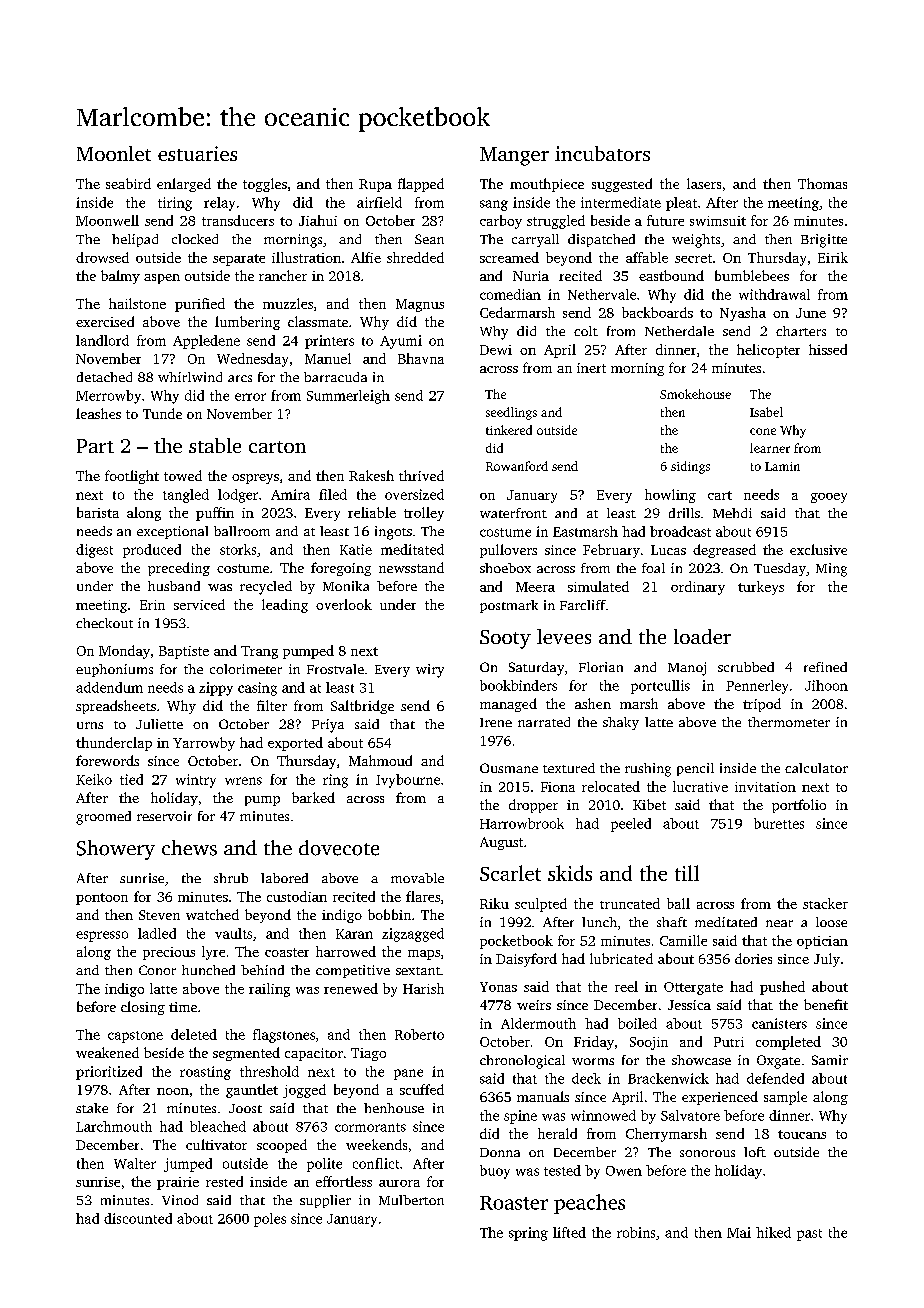 Image resolution: width=924 pixels, height=1308 pixels. What do you see at coordinates (246, 669) in the screenshot?
I see `colorimeter` at bounding box center [246, 669].
